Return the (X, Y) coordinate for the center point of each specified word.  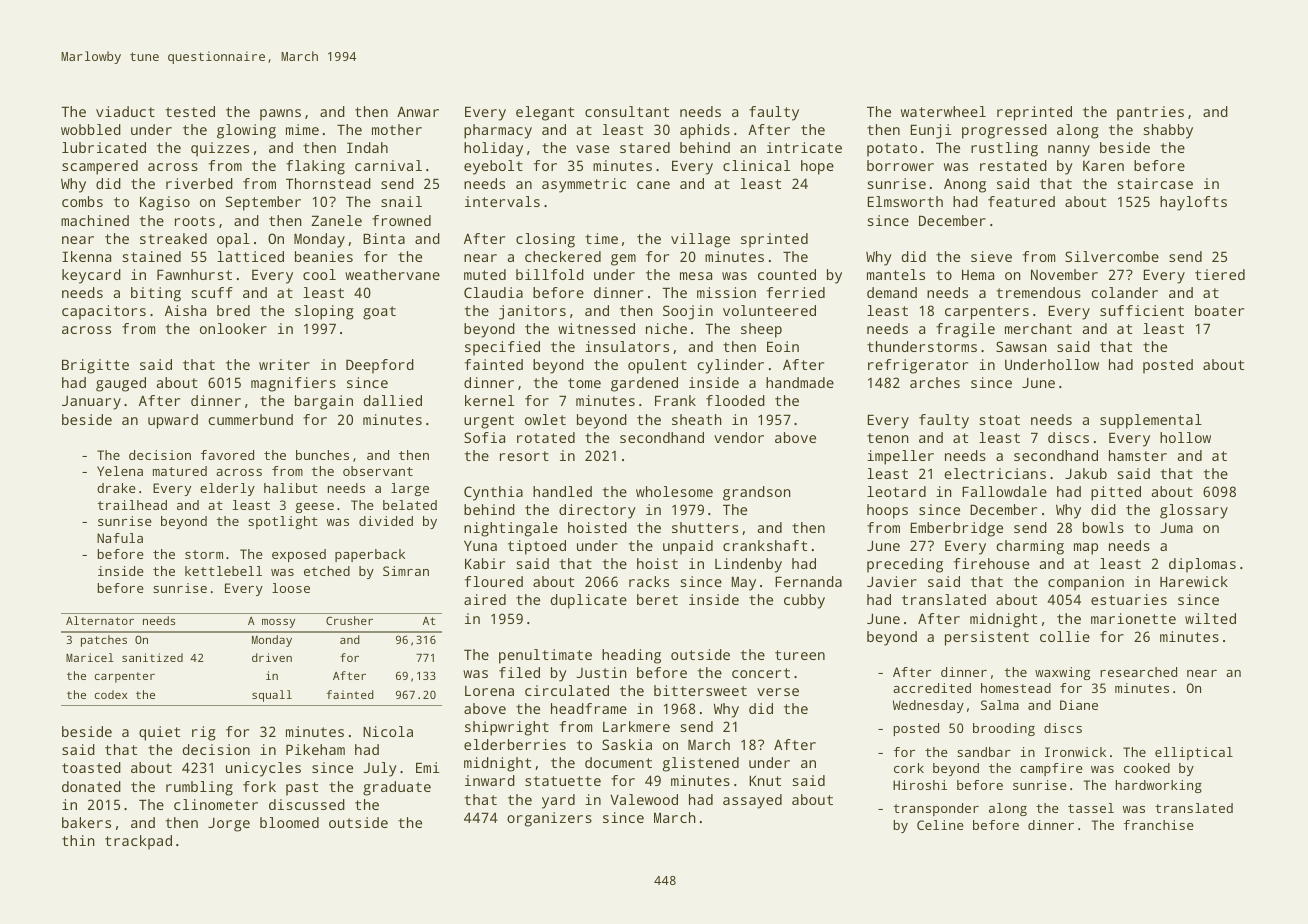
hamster (1138, 455)
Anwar (418, 111)
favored (227, 455)
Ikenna (86, 256)
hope (817, 167)
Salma (1000, 705)
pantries (1150, 113)
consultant (627, 111)
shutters (705, 527)
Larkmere (636, 726)
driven (272, 657)
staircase (1155, 183)
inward (490, 780)
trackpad (138, 842)
